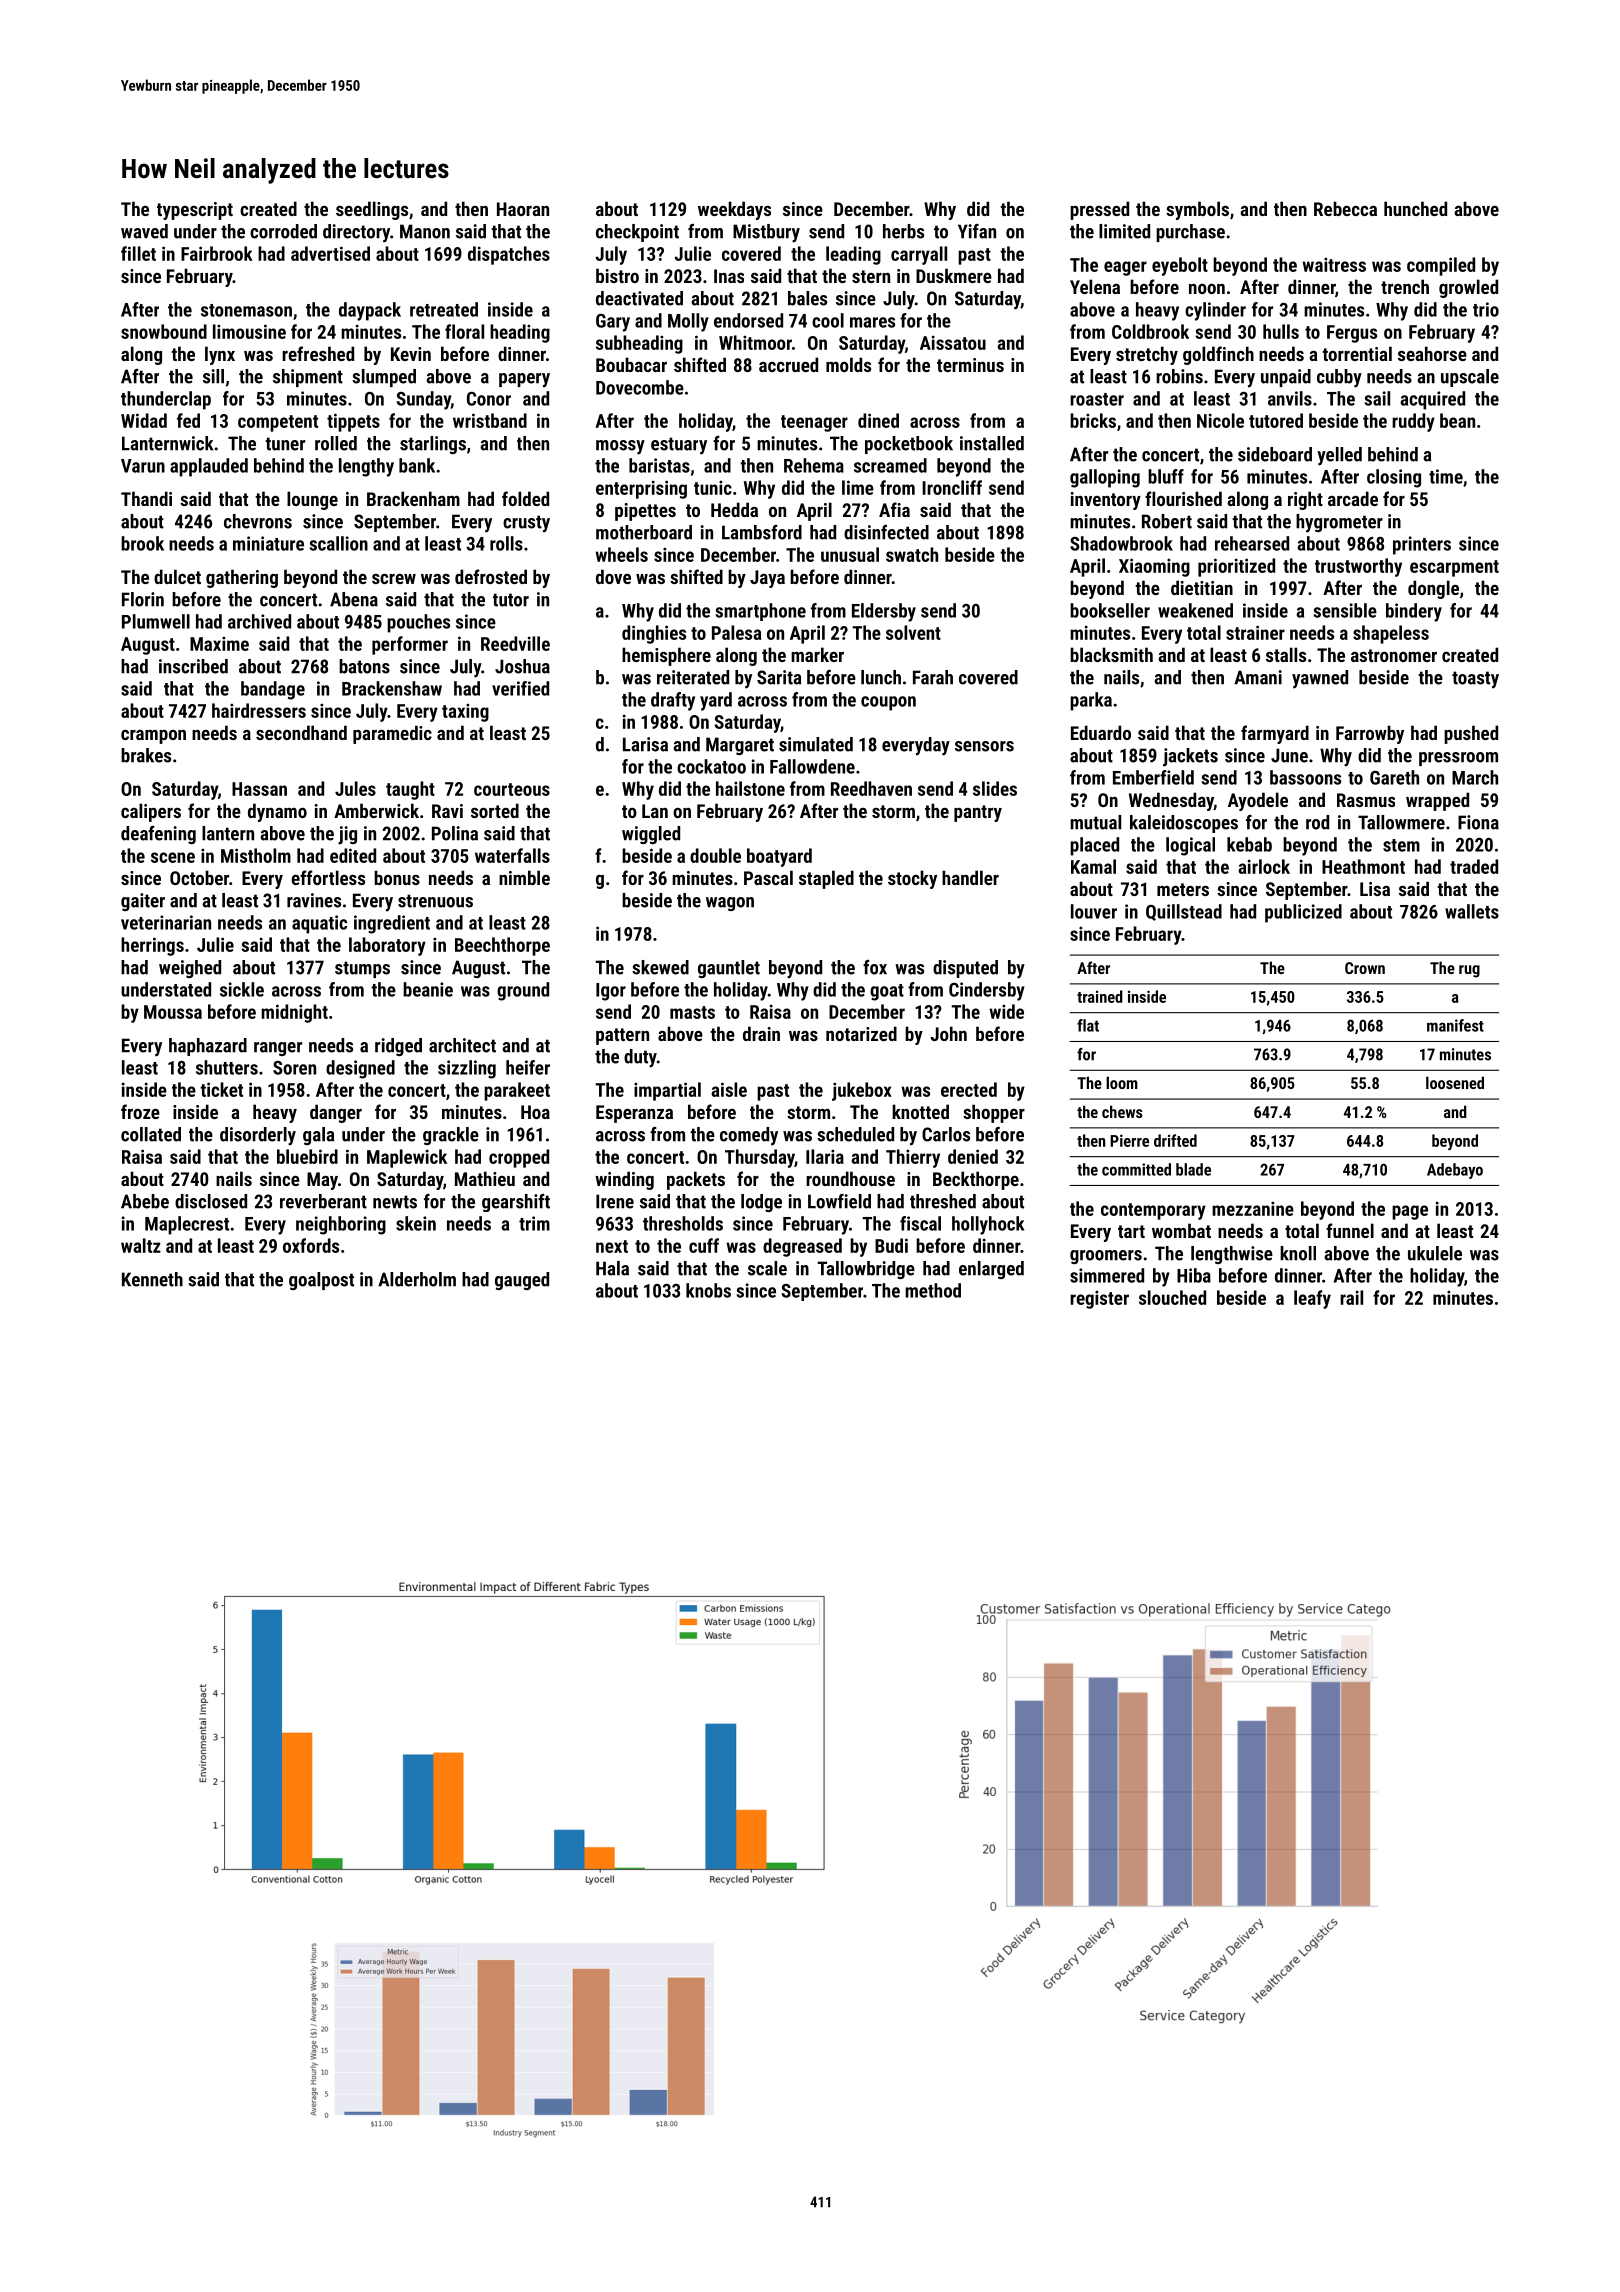 This document has height=2292, width=1620. Describe the element at coordinates (1475, 680) in the document. I see `toasty` at that location.
